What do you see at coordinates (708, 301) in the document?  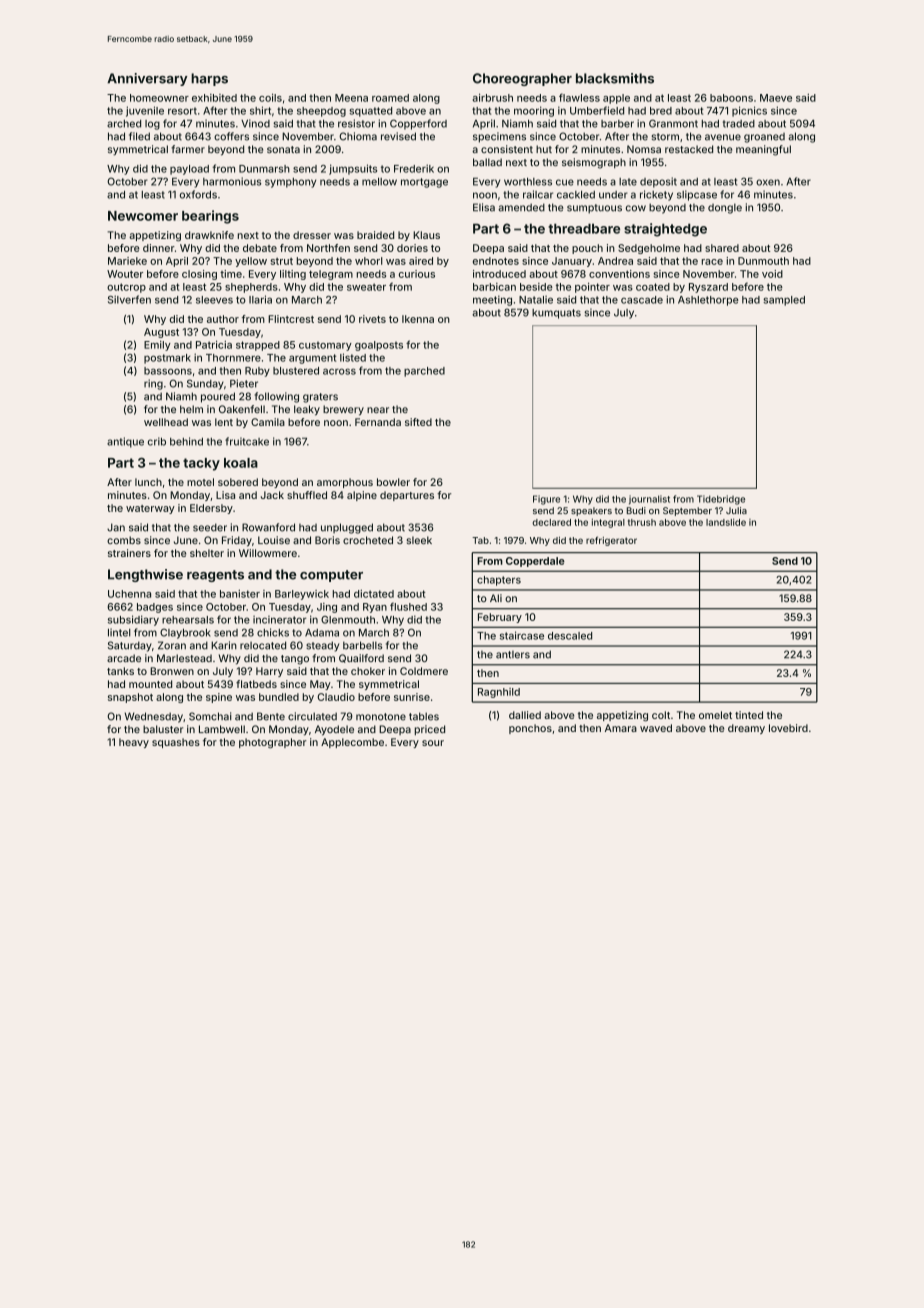 I see `Ashlethorpe` at bounding box center [708, 301].
